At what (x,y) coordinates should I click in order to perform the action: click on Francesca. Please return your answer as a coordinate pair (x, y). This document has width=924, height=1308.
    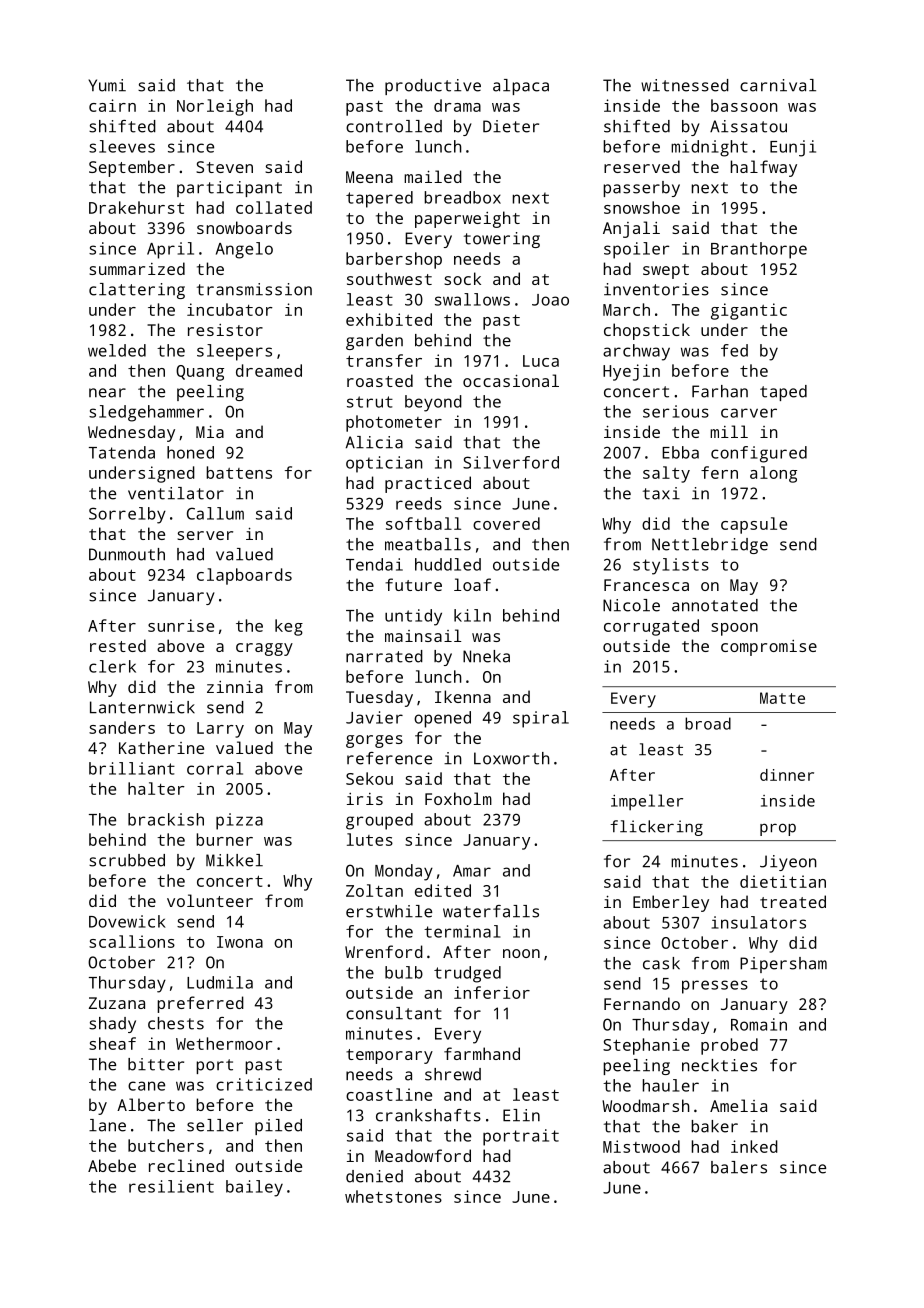
    Looking at the image, I should click on (646, 585).
